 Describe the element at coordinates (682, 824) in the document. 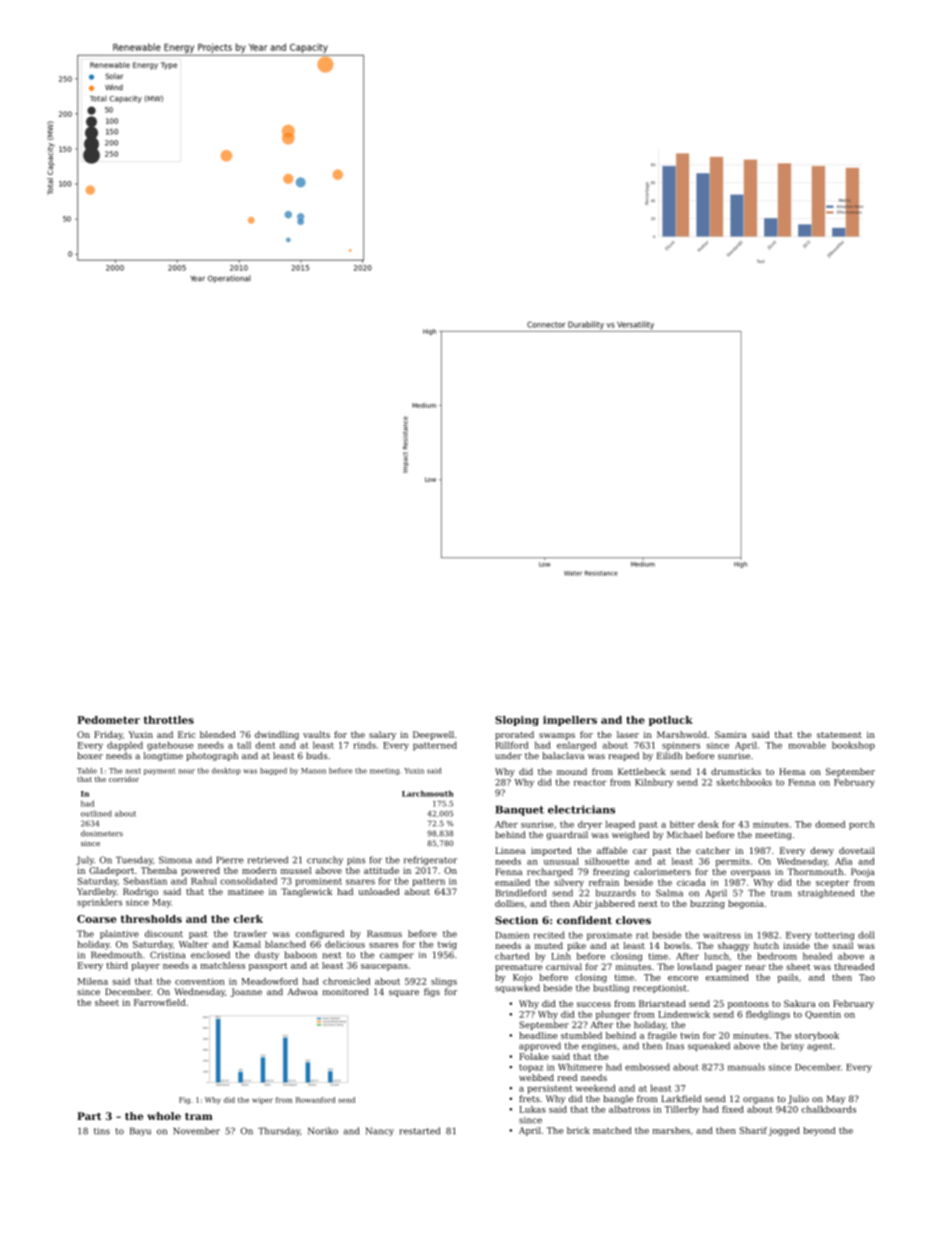

I see `bitter` at that location.
